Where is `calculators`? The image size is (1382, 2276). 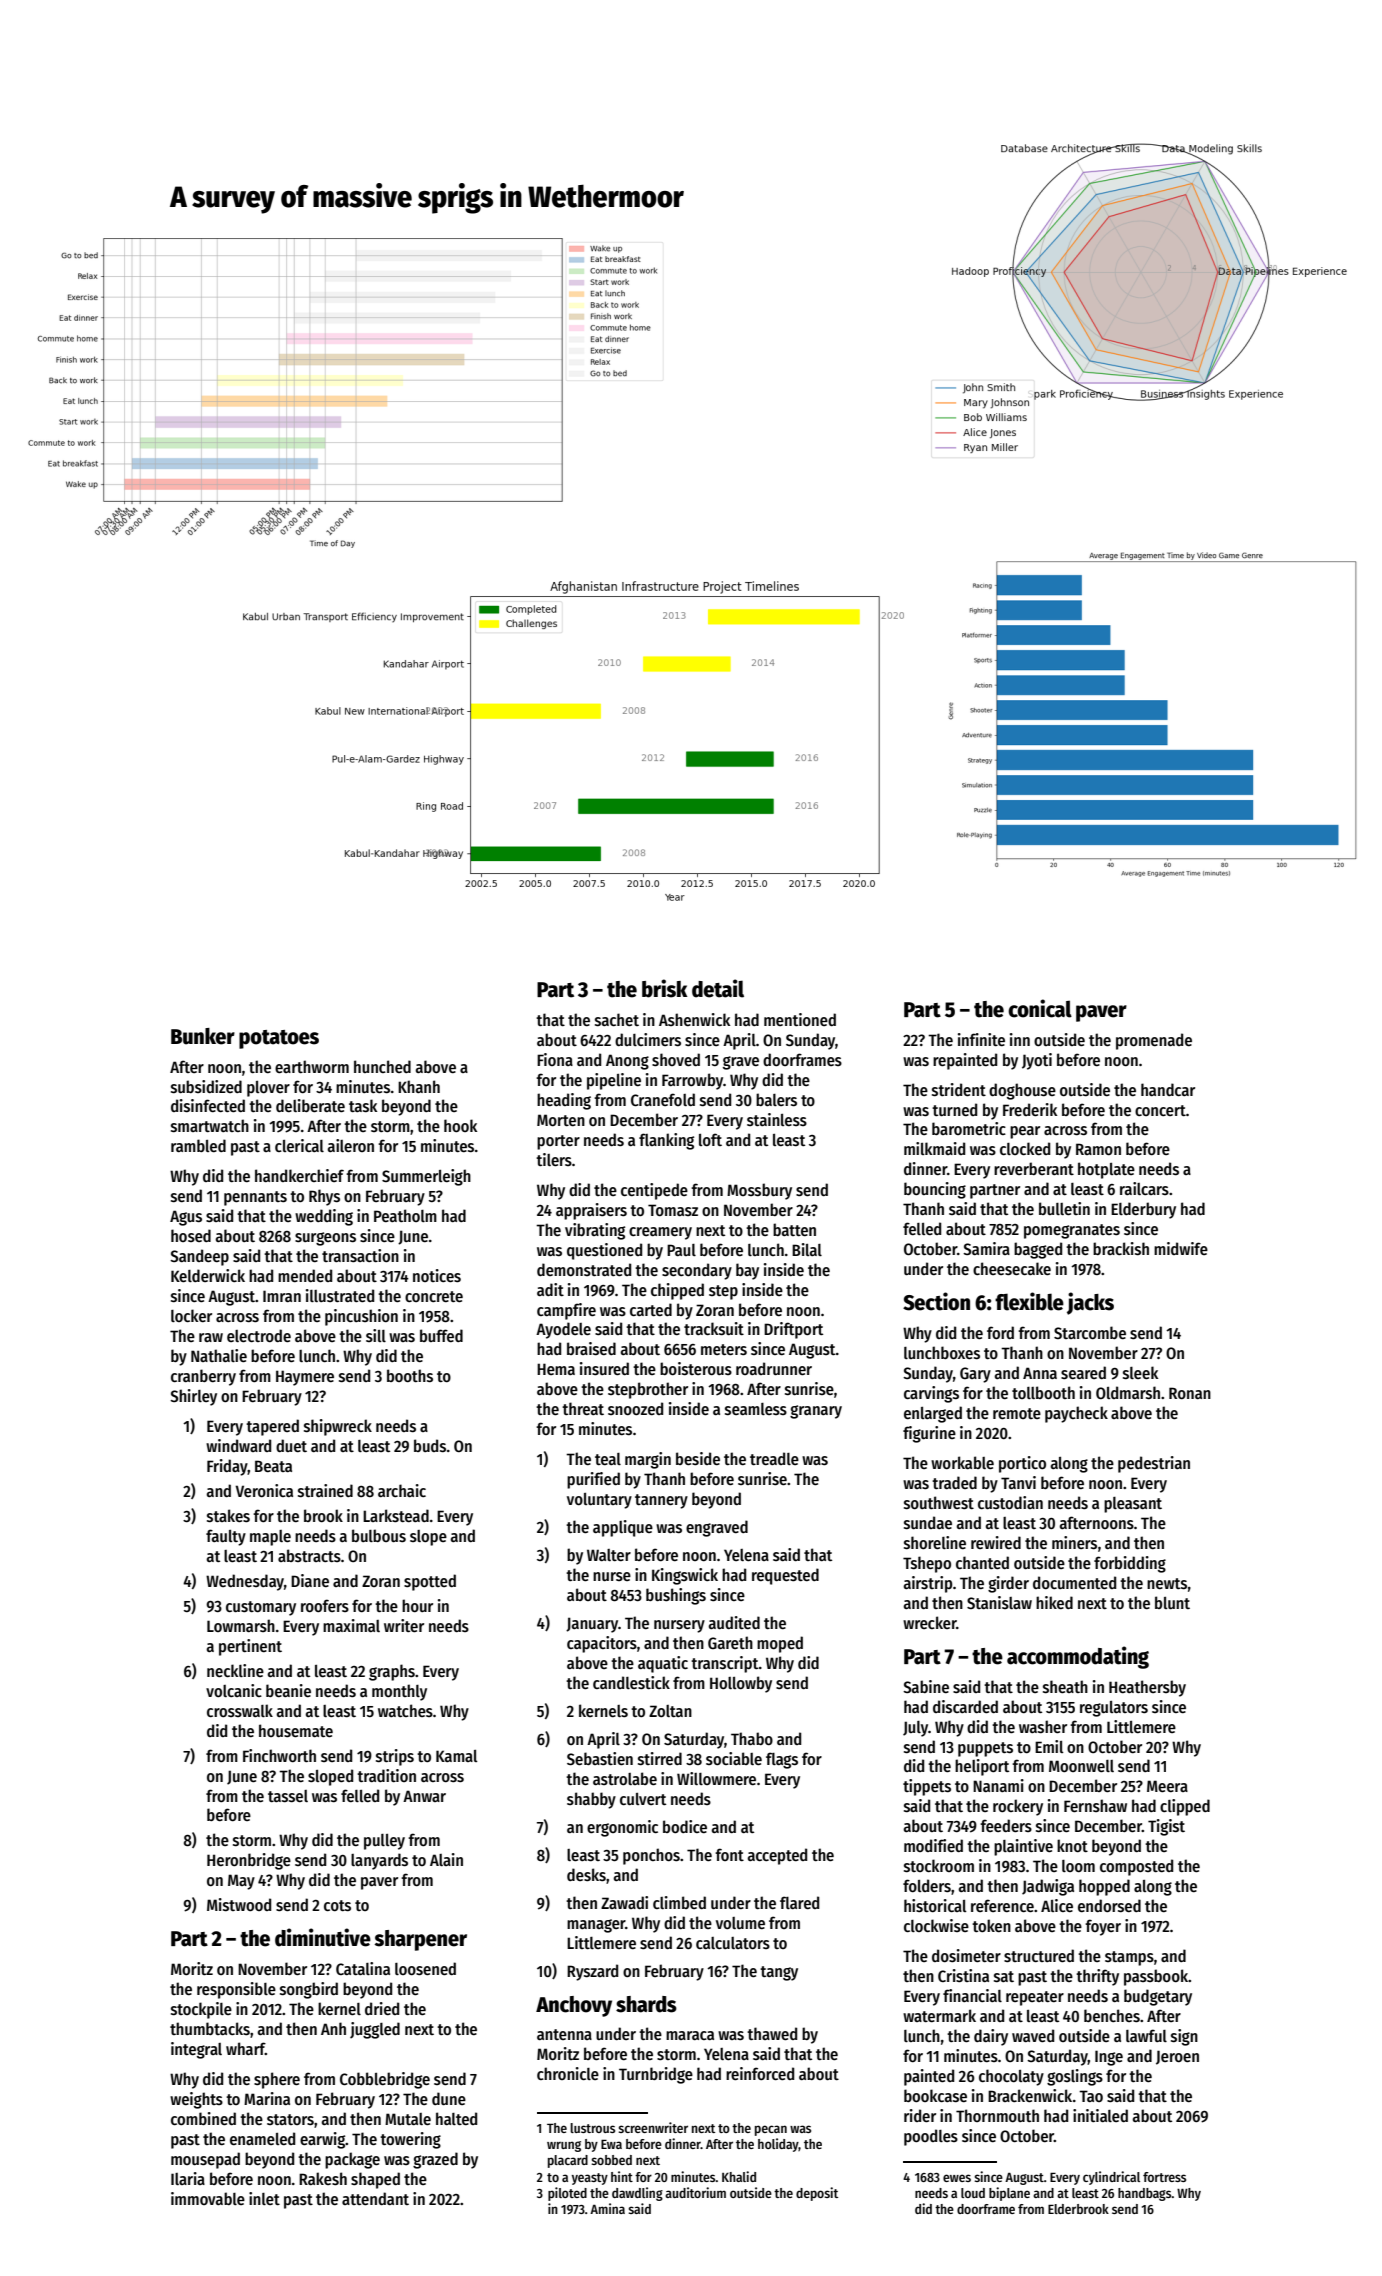 calculators is located at coordinates (733, 1943).
